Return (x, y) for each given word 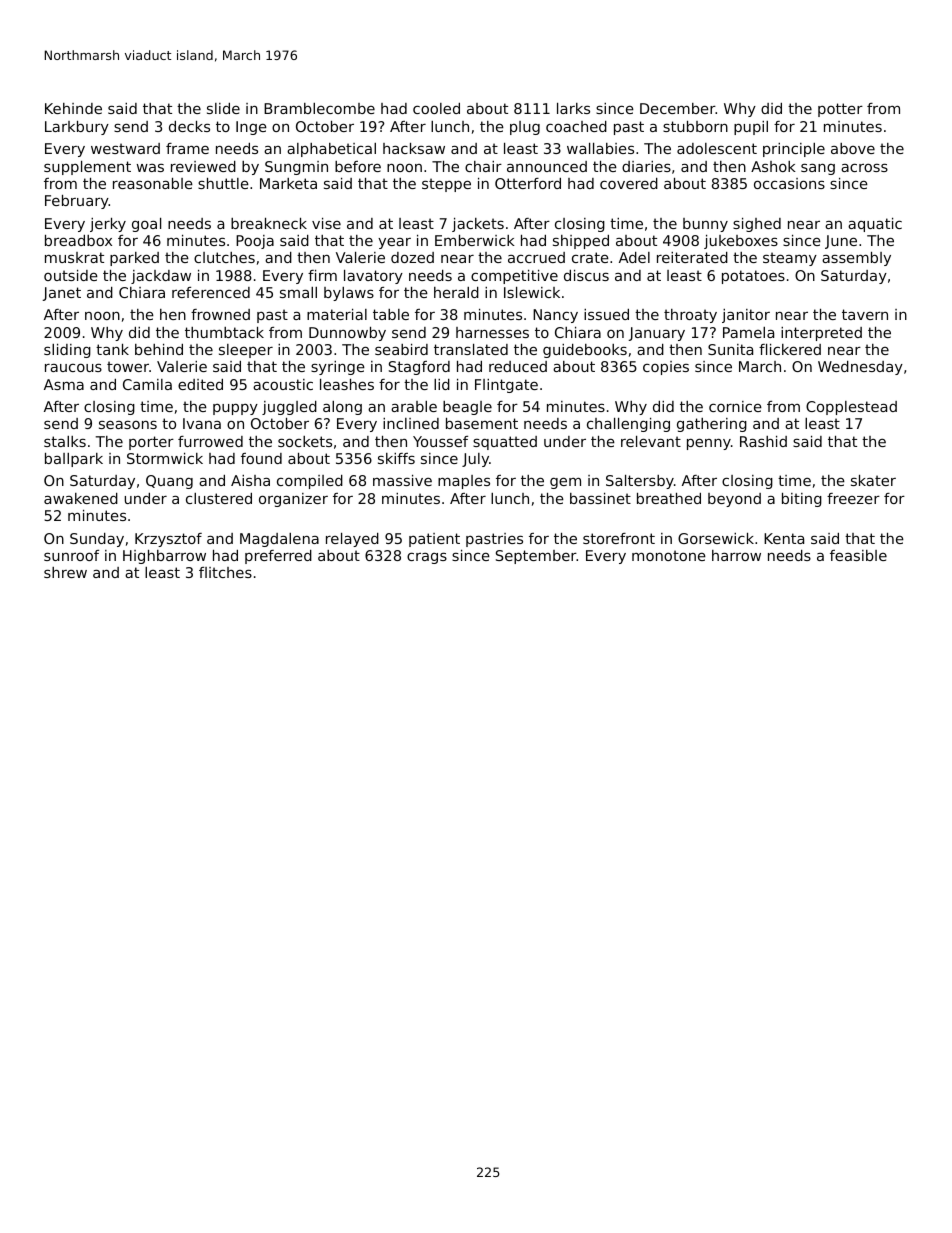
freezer (853, 498)
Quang (169, 482)
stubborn (695, 126)
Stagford (419, 368)
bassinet (600, 498)
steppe (446, 185)
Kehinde (73, 108)
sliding (67, 351)
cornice (735, 406)
